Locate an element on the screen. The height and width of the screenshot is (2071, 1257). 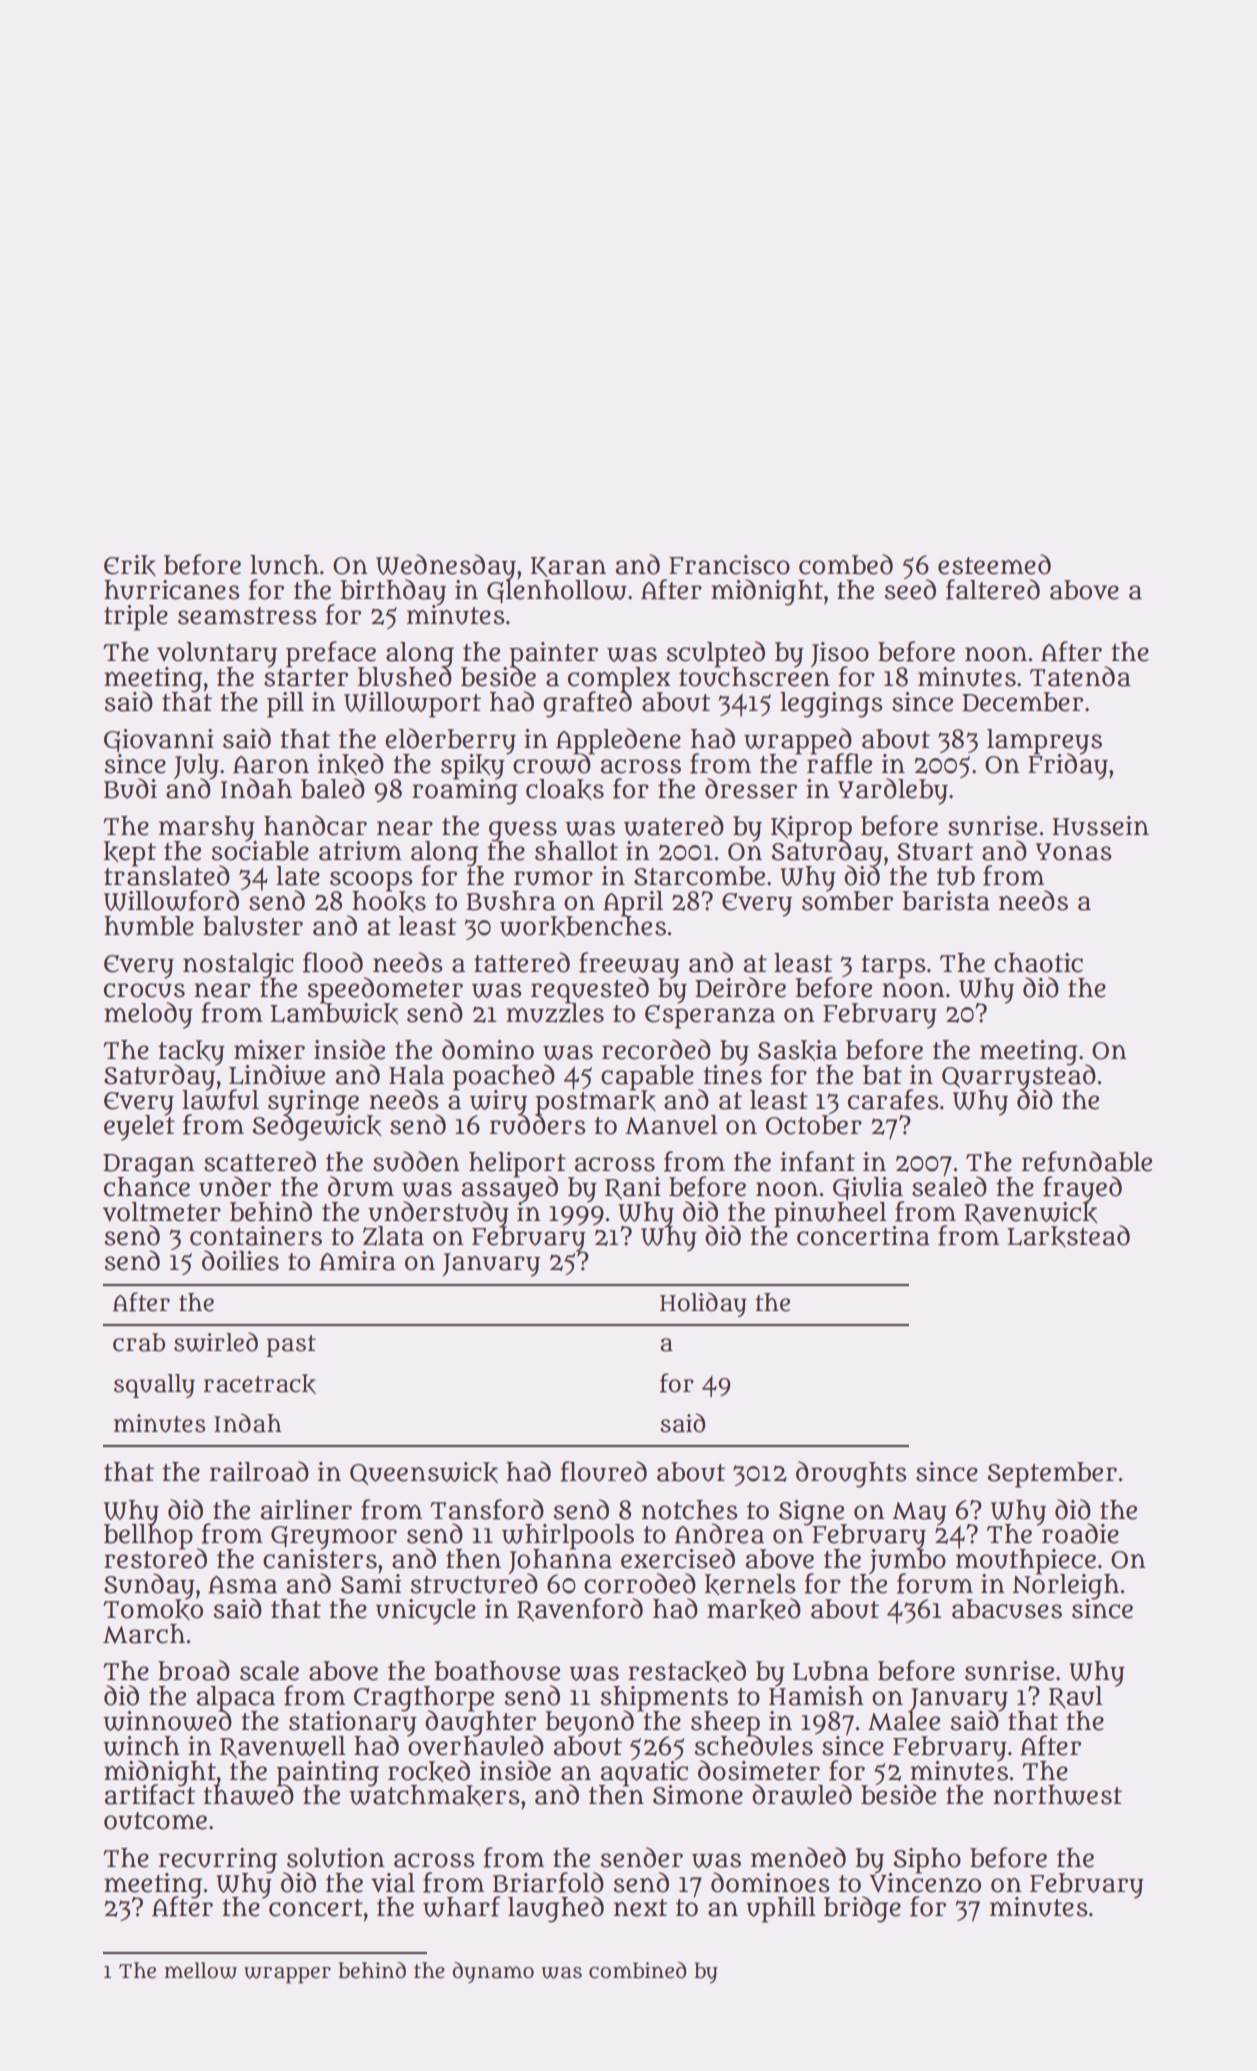
watered is located at coordinates (674, 825).
